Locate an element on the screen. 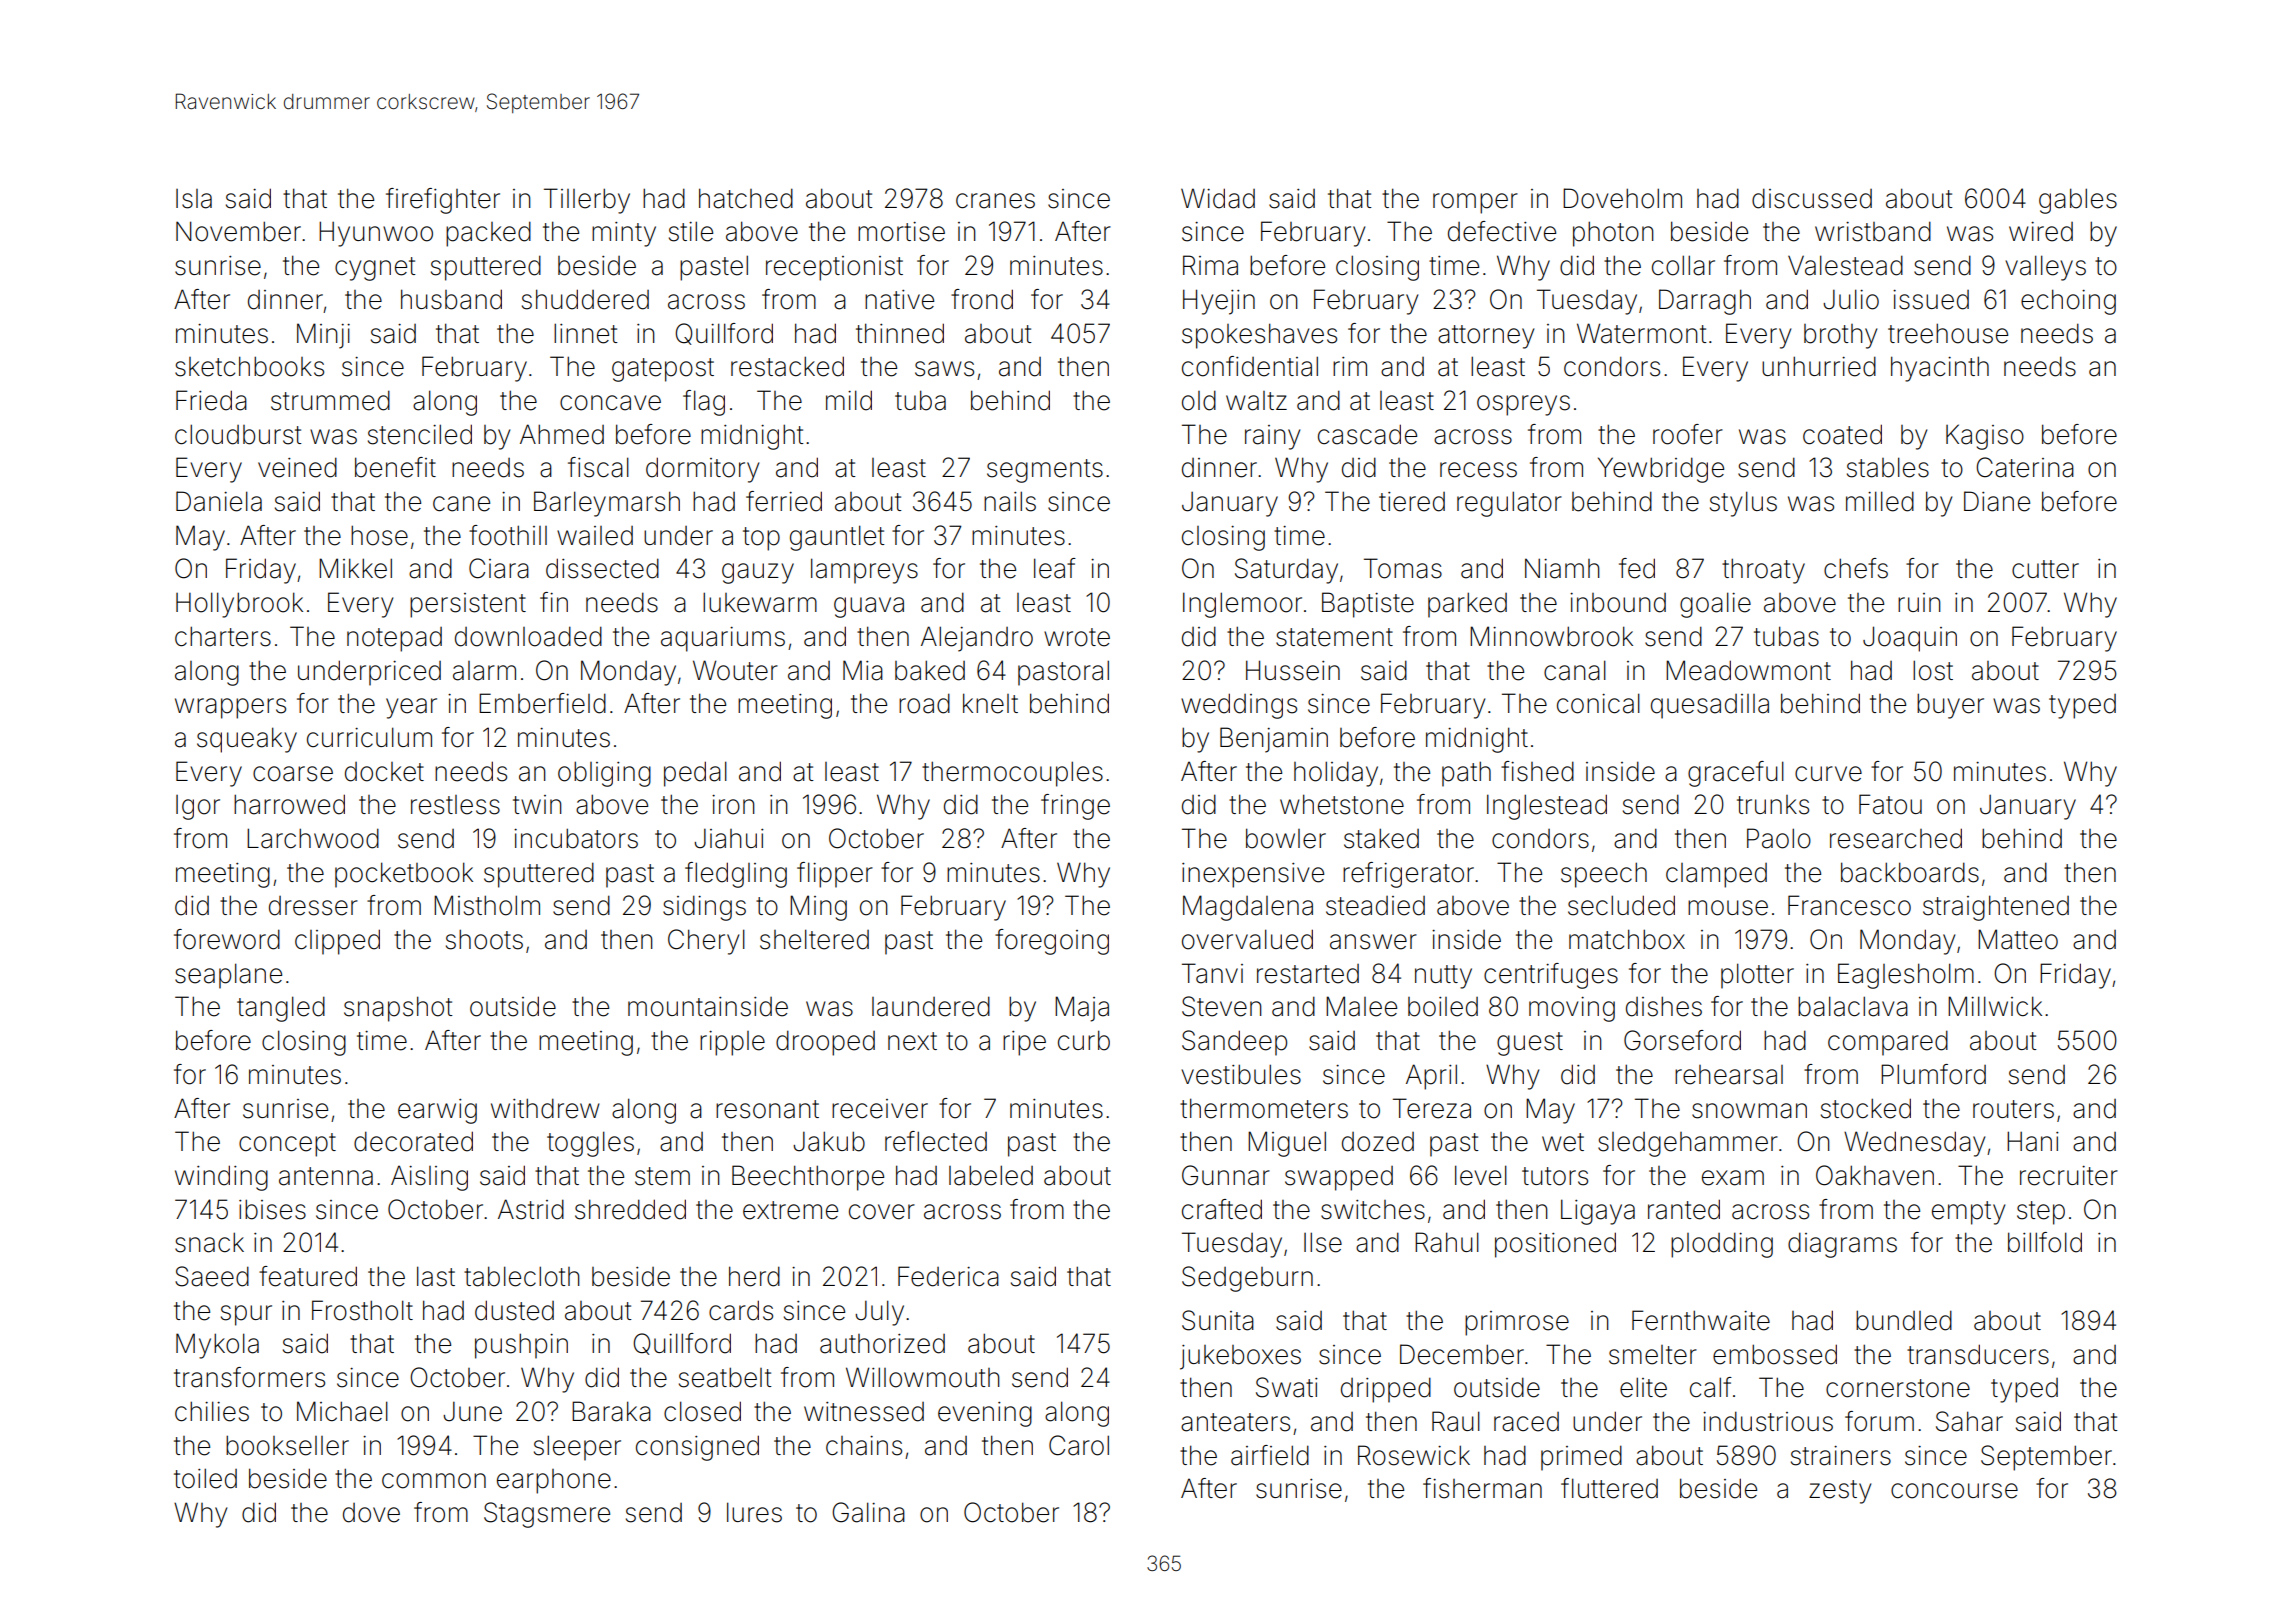  coarse is located at coordinates (293, 774).
